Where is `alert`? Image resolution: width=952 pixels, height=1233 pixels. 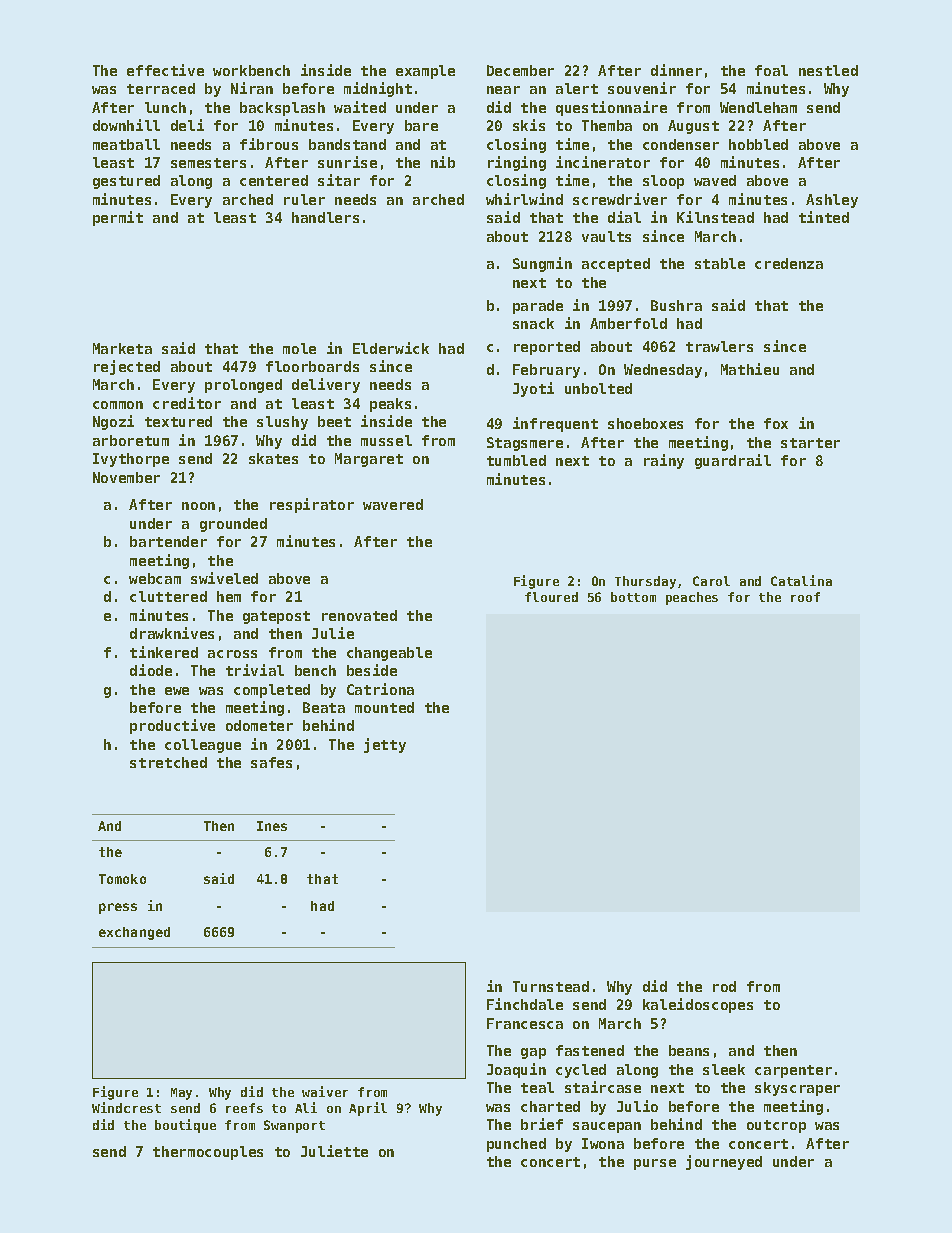 alert is located at coordinates (577, 88).
